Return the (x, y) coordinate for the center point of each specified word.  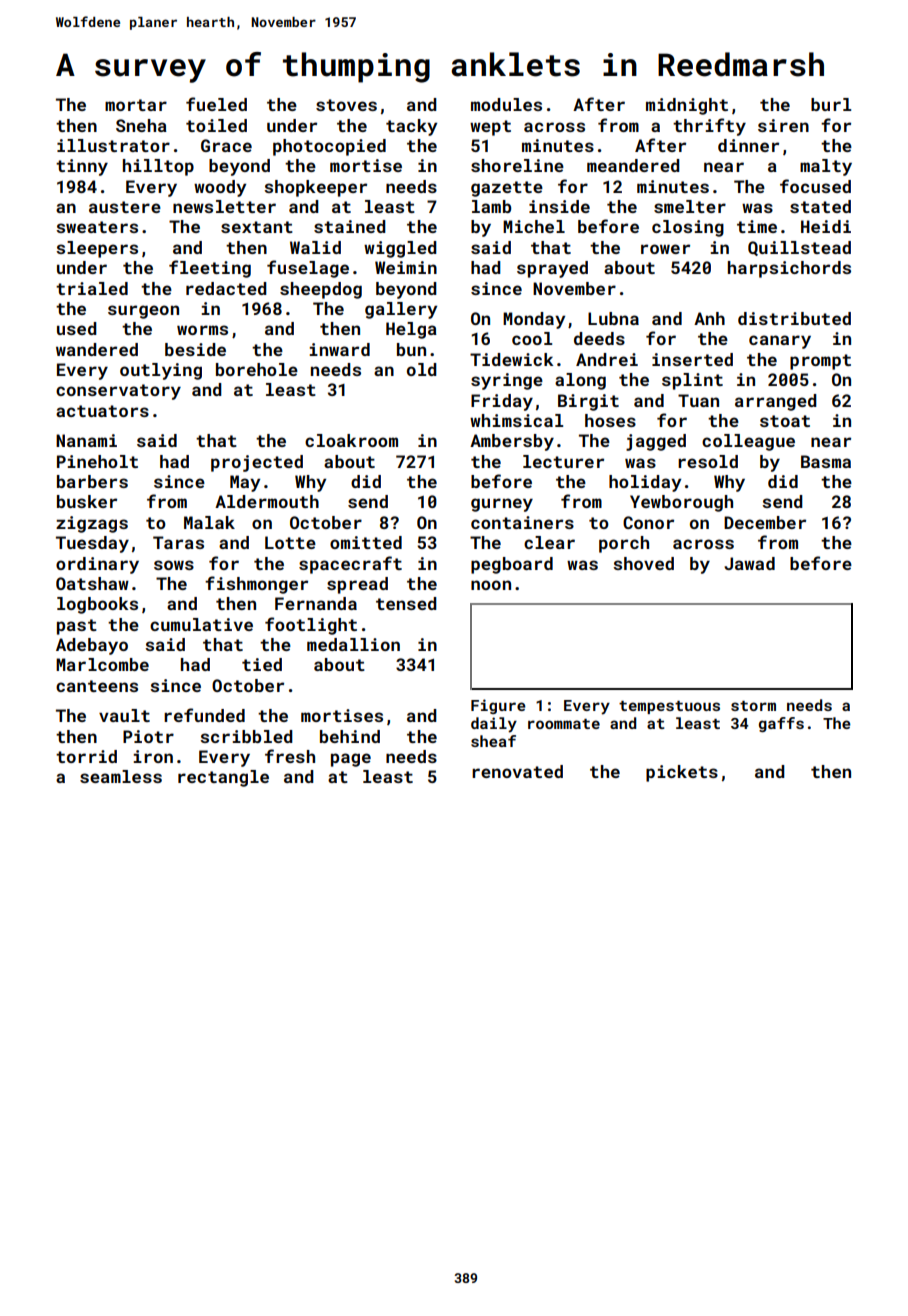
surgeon (143, 312)
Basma (826, 461)
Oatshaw (92, 583)
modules (506, 104)
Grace (226, 145)
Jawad (749, 563)
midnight (687, 106)
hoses (610, 420)
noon (491, 585)
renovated (517, 771)
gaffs (781, 724)
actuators (102, 411)
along (580, 381)
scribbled (246, 736)
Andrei (607, 359)
